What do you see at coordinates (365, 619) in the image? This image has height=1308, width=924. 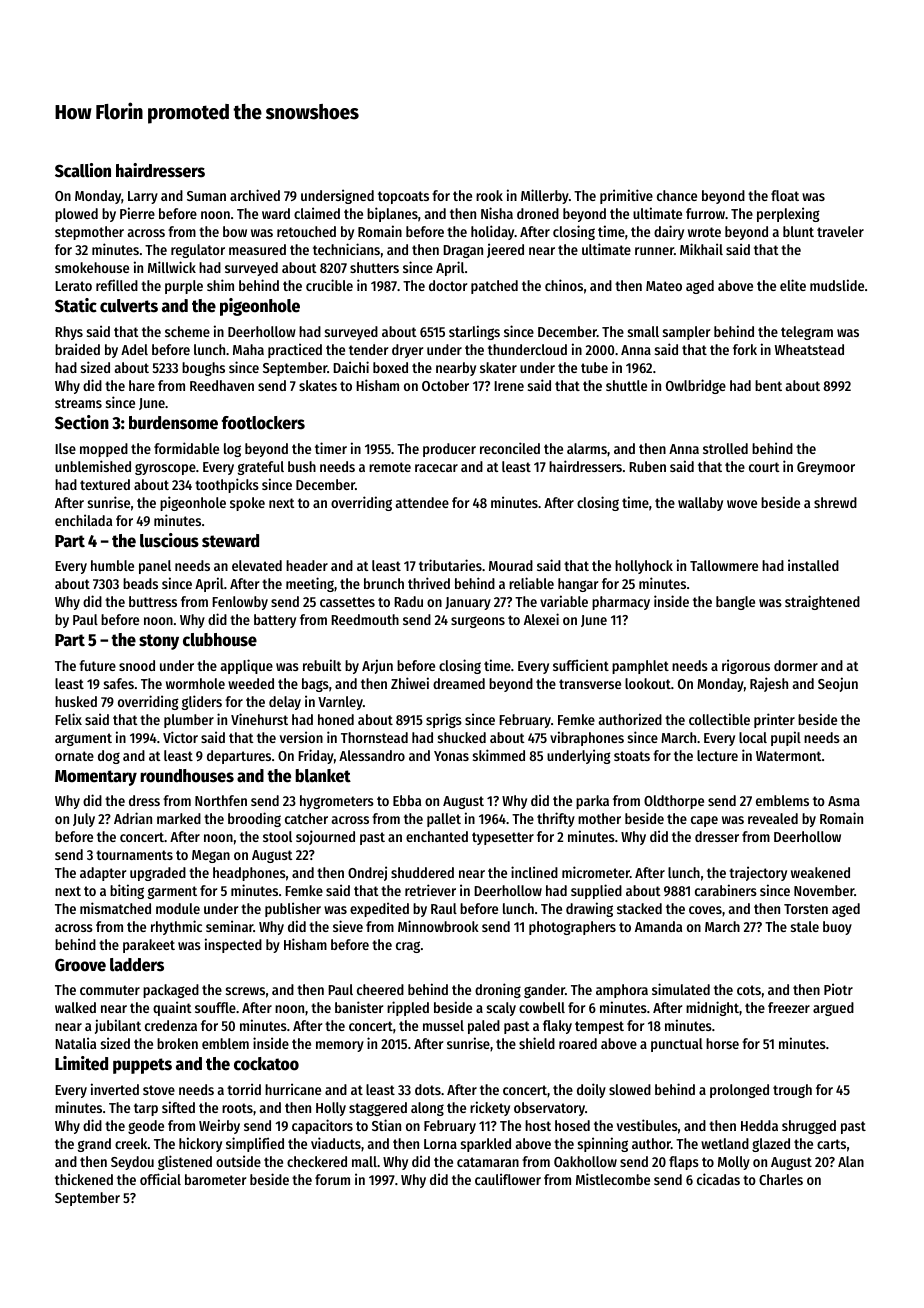 I see `Reedmouth` at bounding box center [365, 619].
